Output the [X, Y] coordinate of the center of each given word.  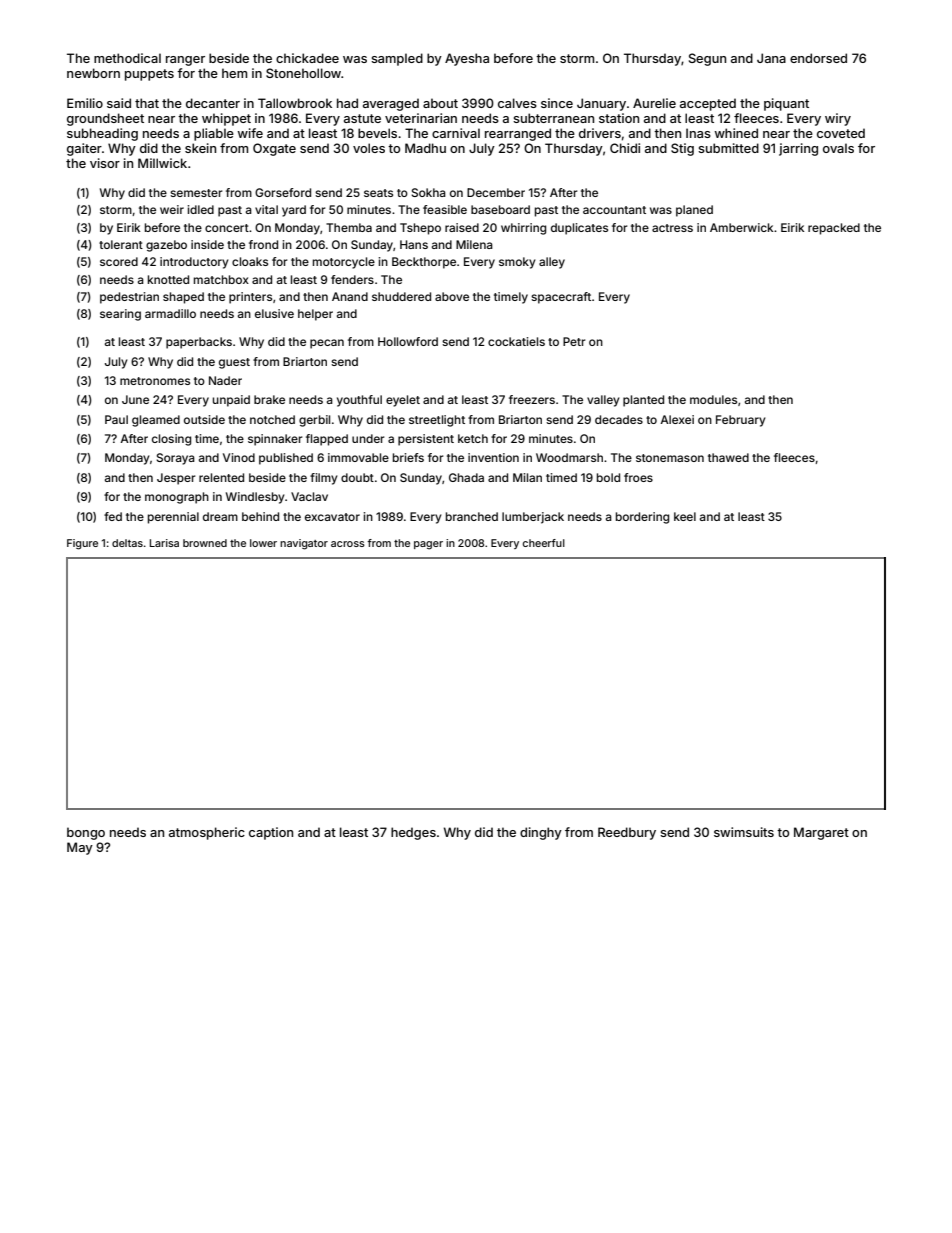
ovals [838, 148]
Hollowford [408, 341]
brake [269, 399]
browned [205, 543]
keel [685, 516]
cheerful [544, 543]
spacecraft [561, 298]
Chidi [625, 148]
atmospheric [207, 833]
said [119, 103]
